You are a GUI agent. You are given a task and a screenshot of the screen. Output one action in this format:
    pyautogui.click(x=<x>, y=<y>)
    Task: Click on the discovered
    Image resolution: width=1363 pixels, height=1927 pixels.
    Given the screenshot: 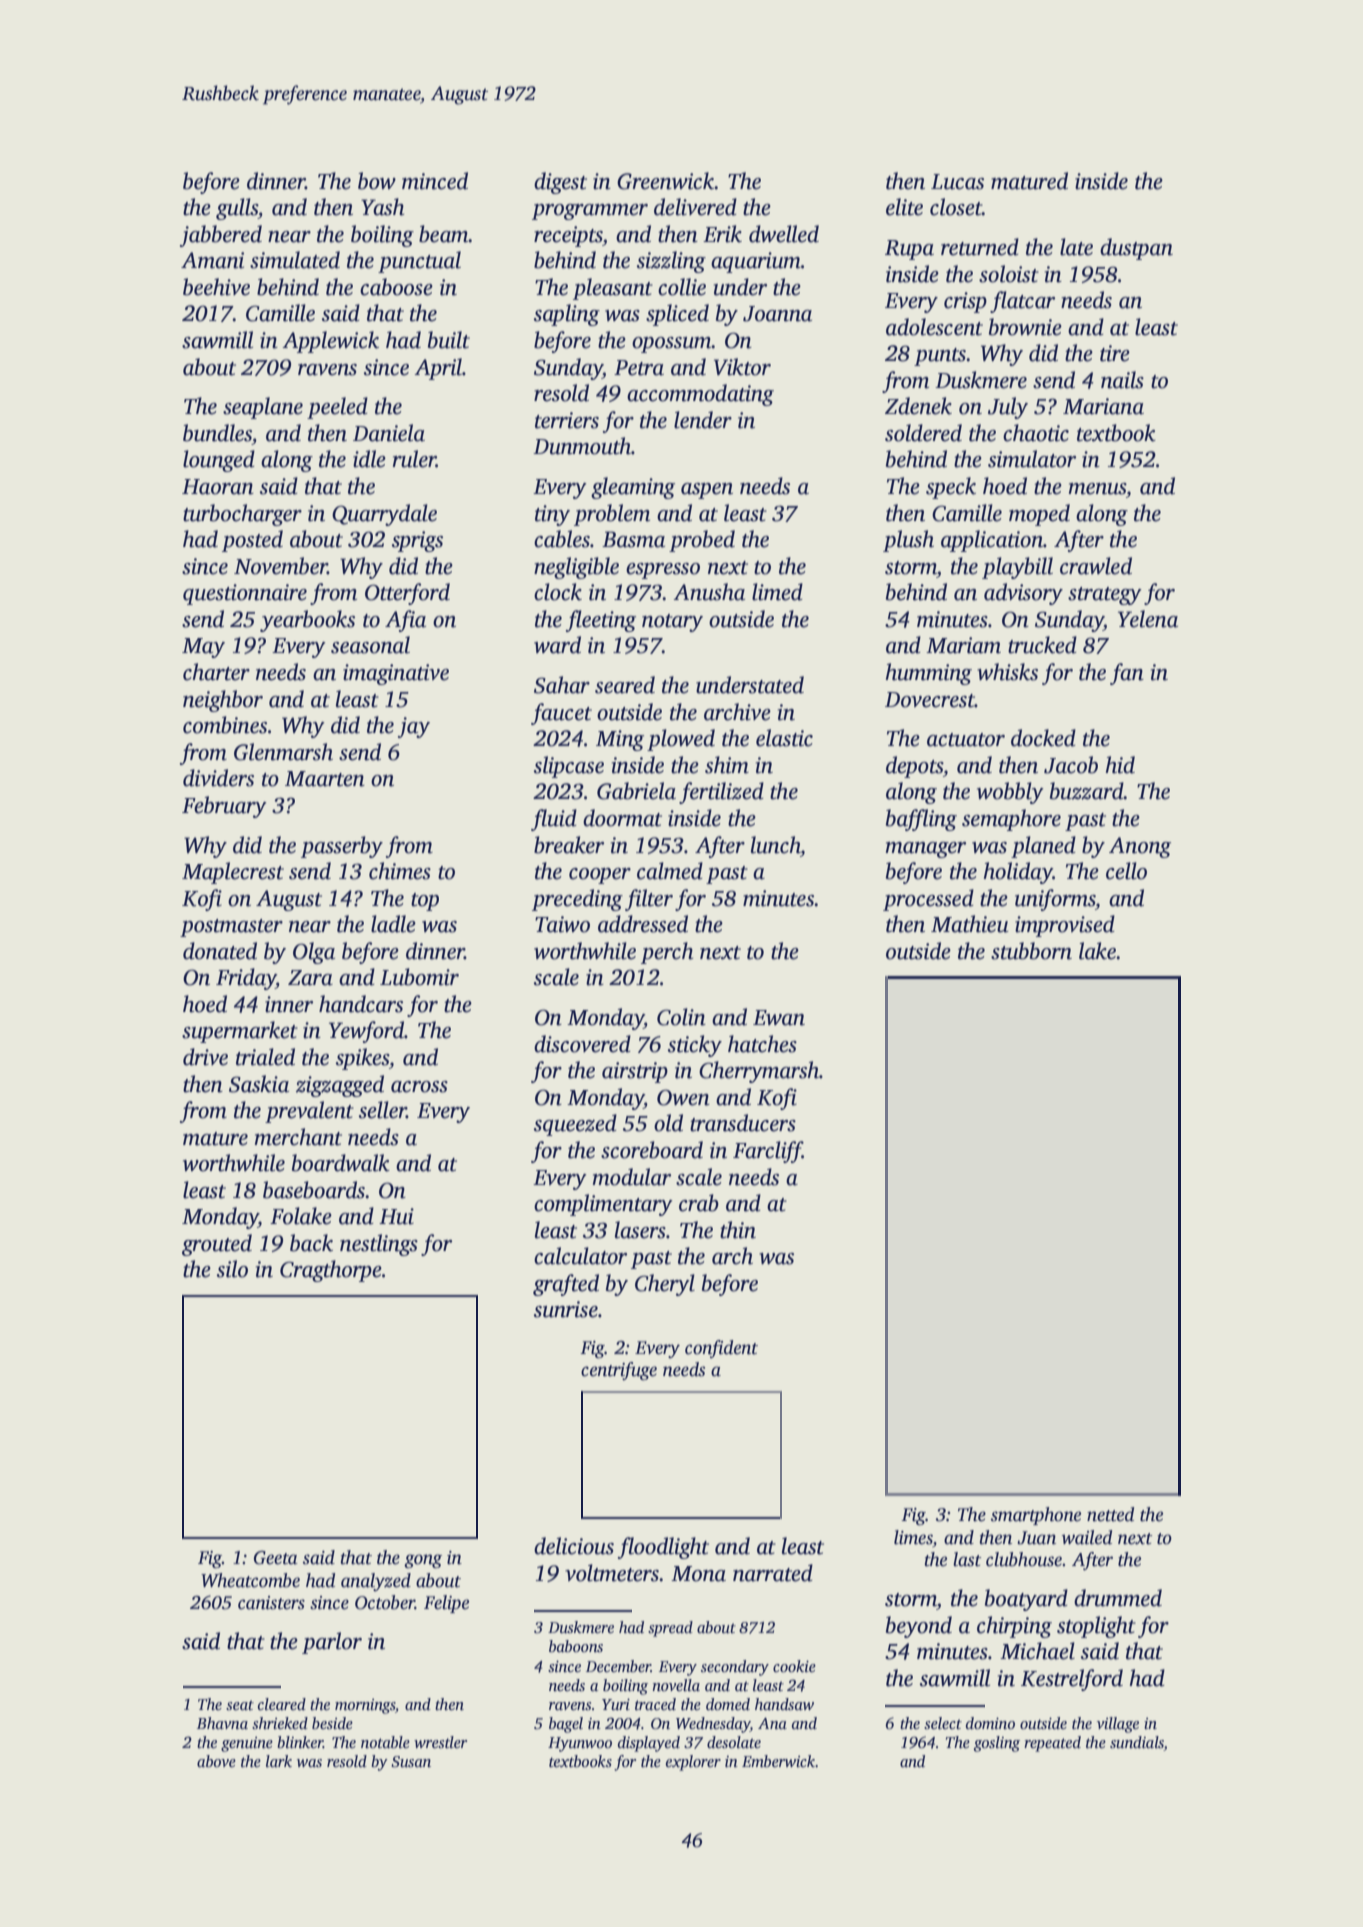 What is the action you would take?
    pyautogui.click(x=582, y=1044)
